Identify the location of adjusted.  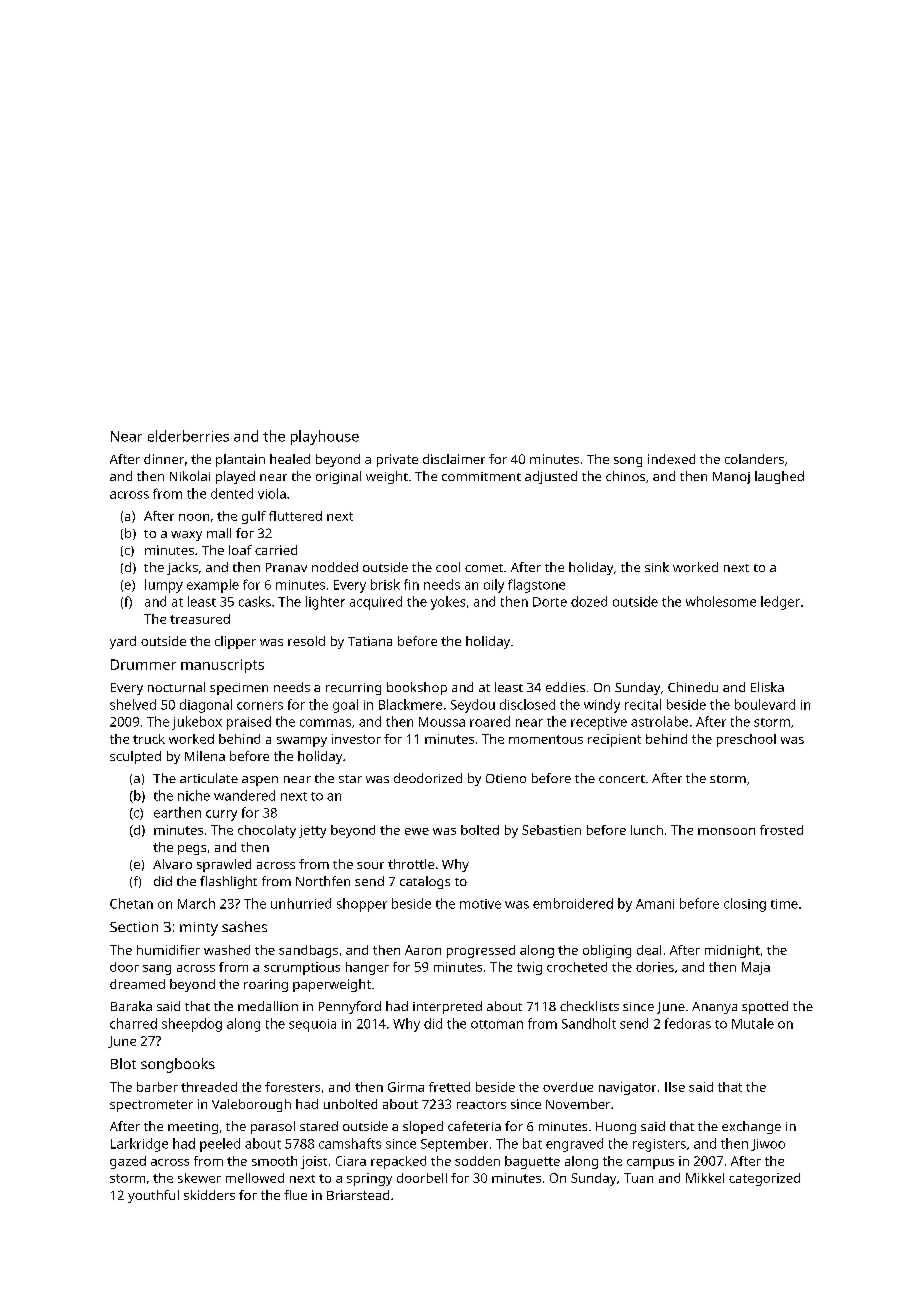
(551, 477).
